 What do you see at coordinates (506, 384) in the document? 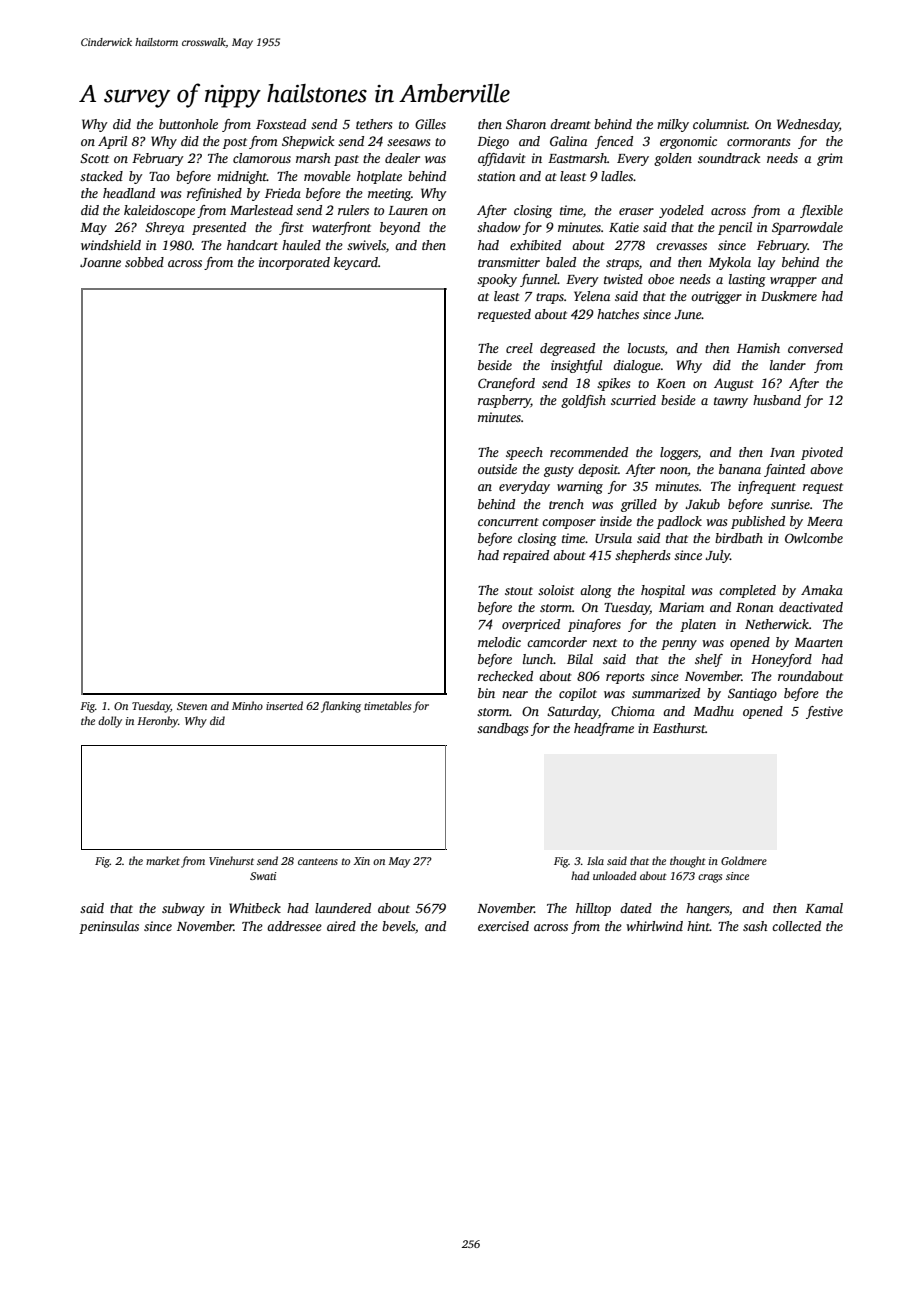
I see `Craneford` at bounding box center [506, 384].
